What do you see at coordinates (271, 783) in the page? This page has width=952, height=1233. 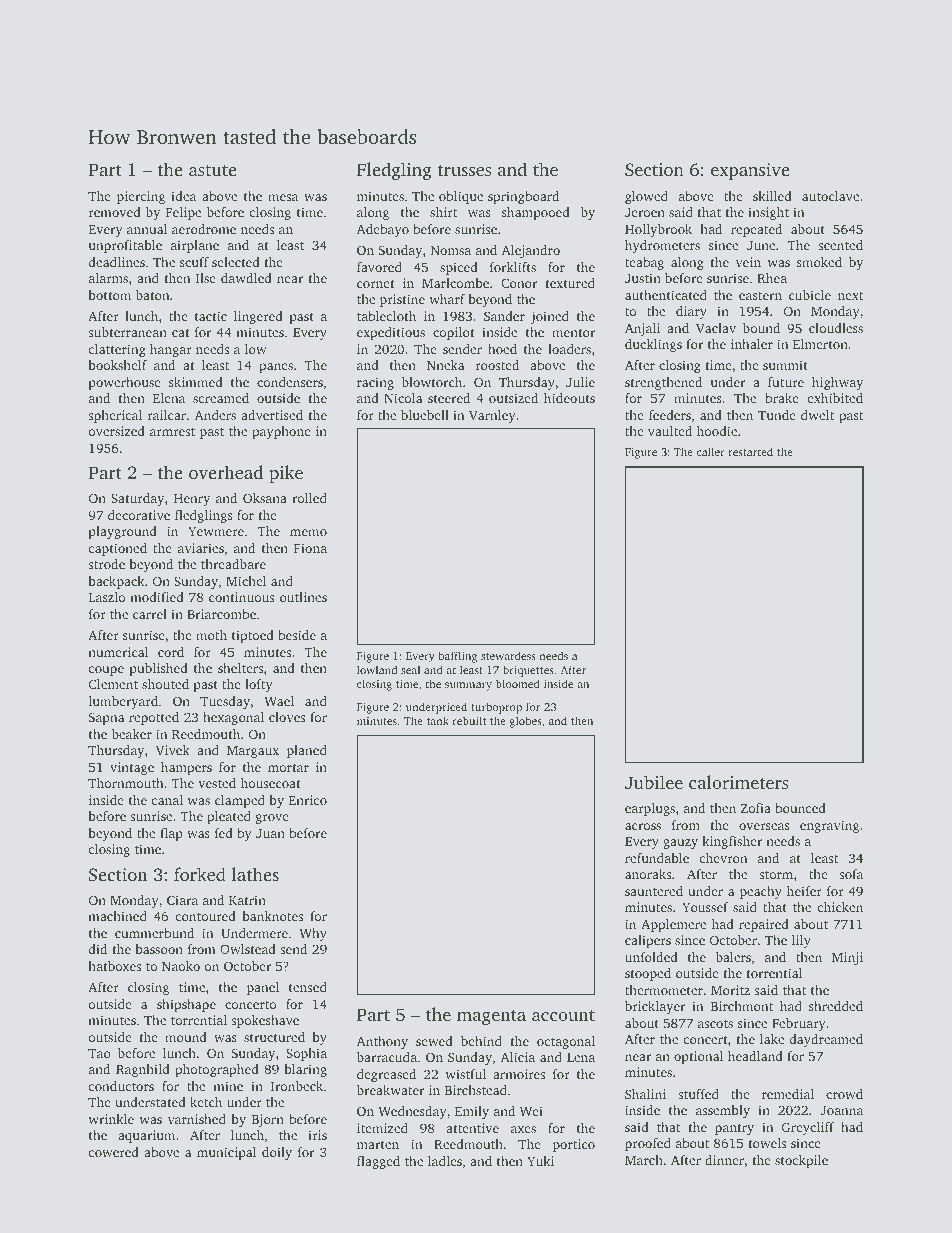 I see `housecoat` at bounding box center [271, 783].
